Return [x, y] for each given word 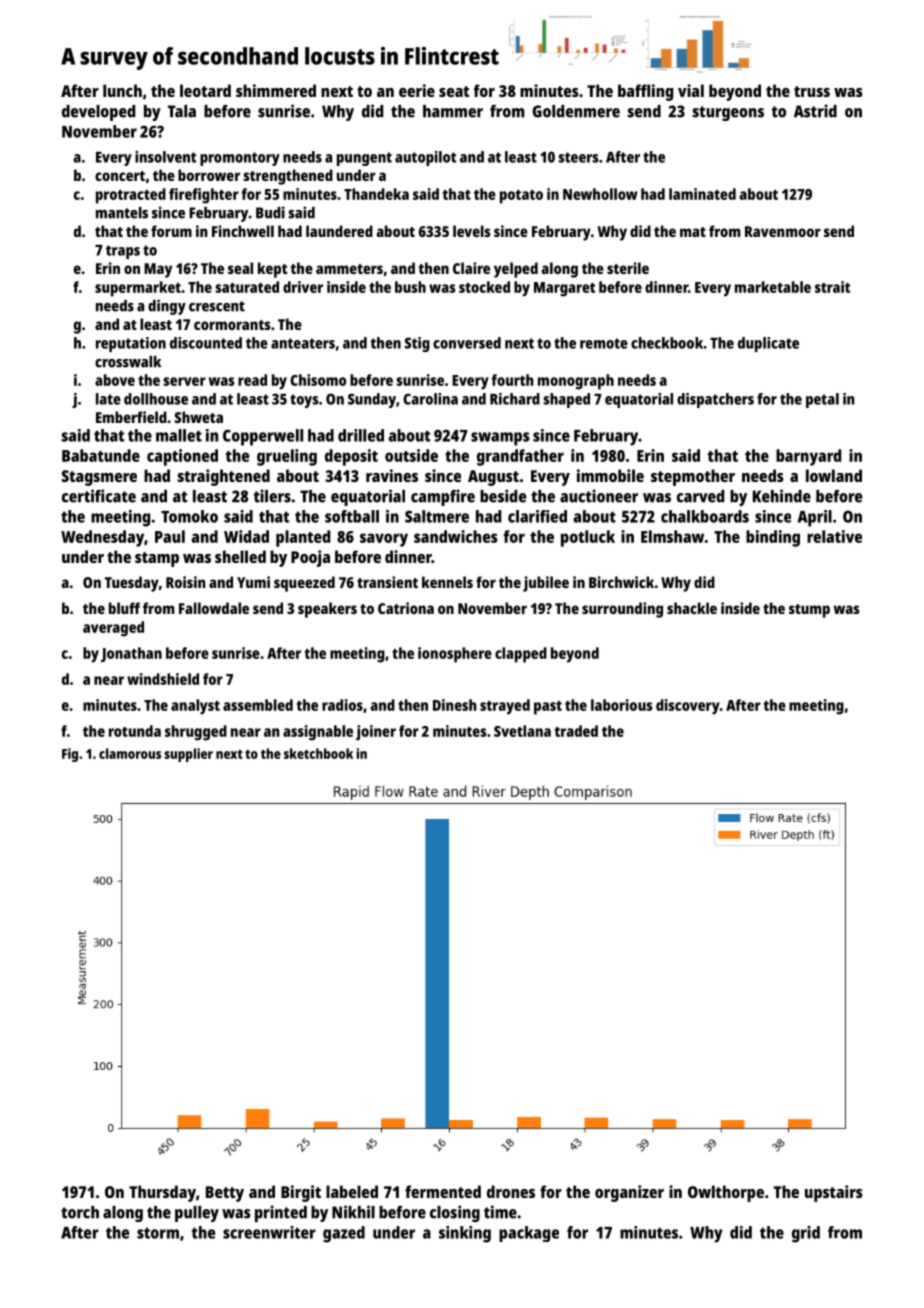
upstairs [834, 1193]
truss [812, 91]
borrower [209, 175]
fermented [443, 1191]
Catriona [406, 608]
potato [521, 197]
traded [576, 731]
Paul [170, 536]
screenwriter [269, 1232]
